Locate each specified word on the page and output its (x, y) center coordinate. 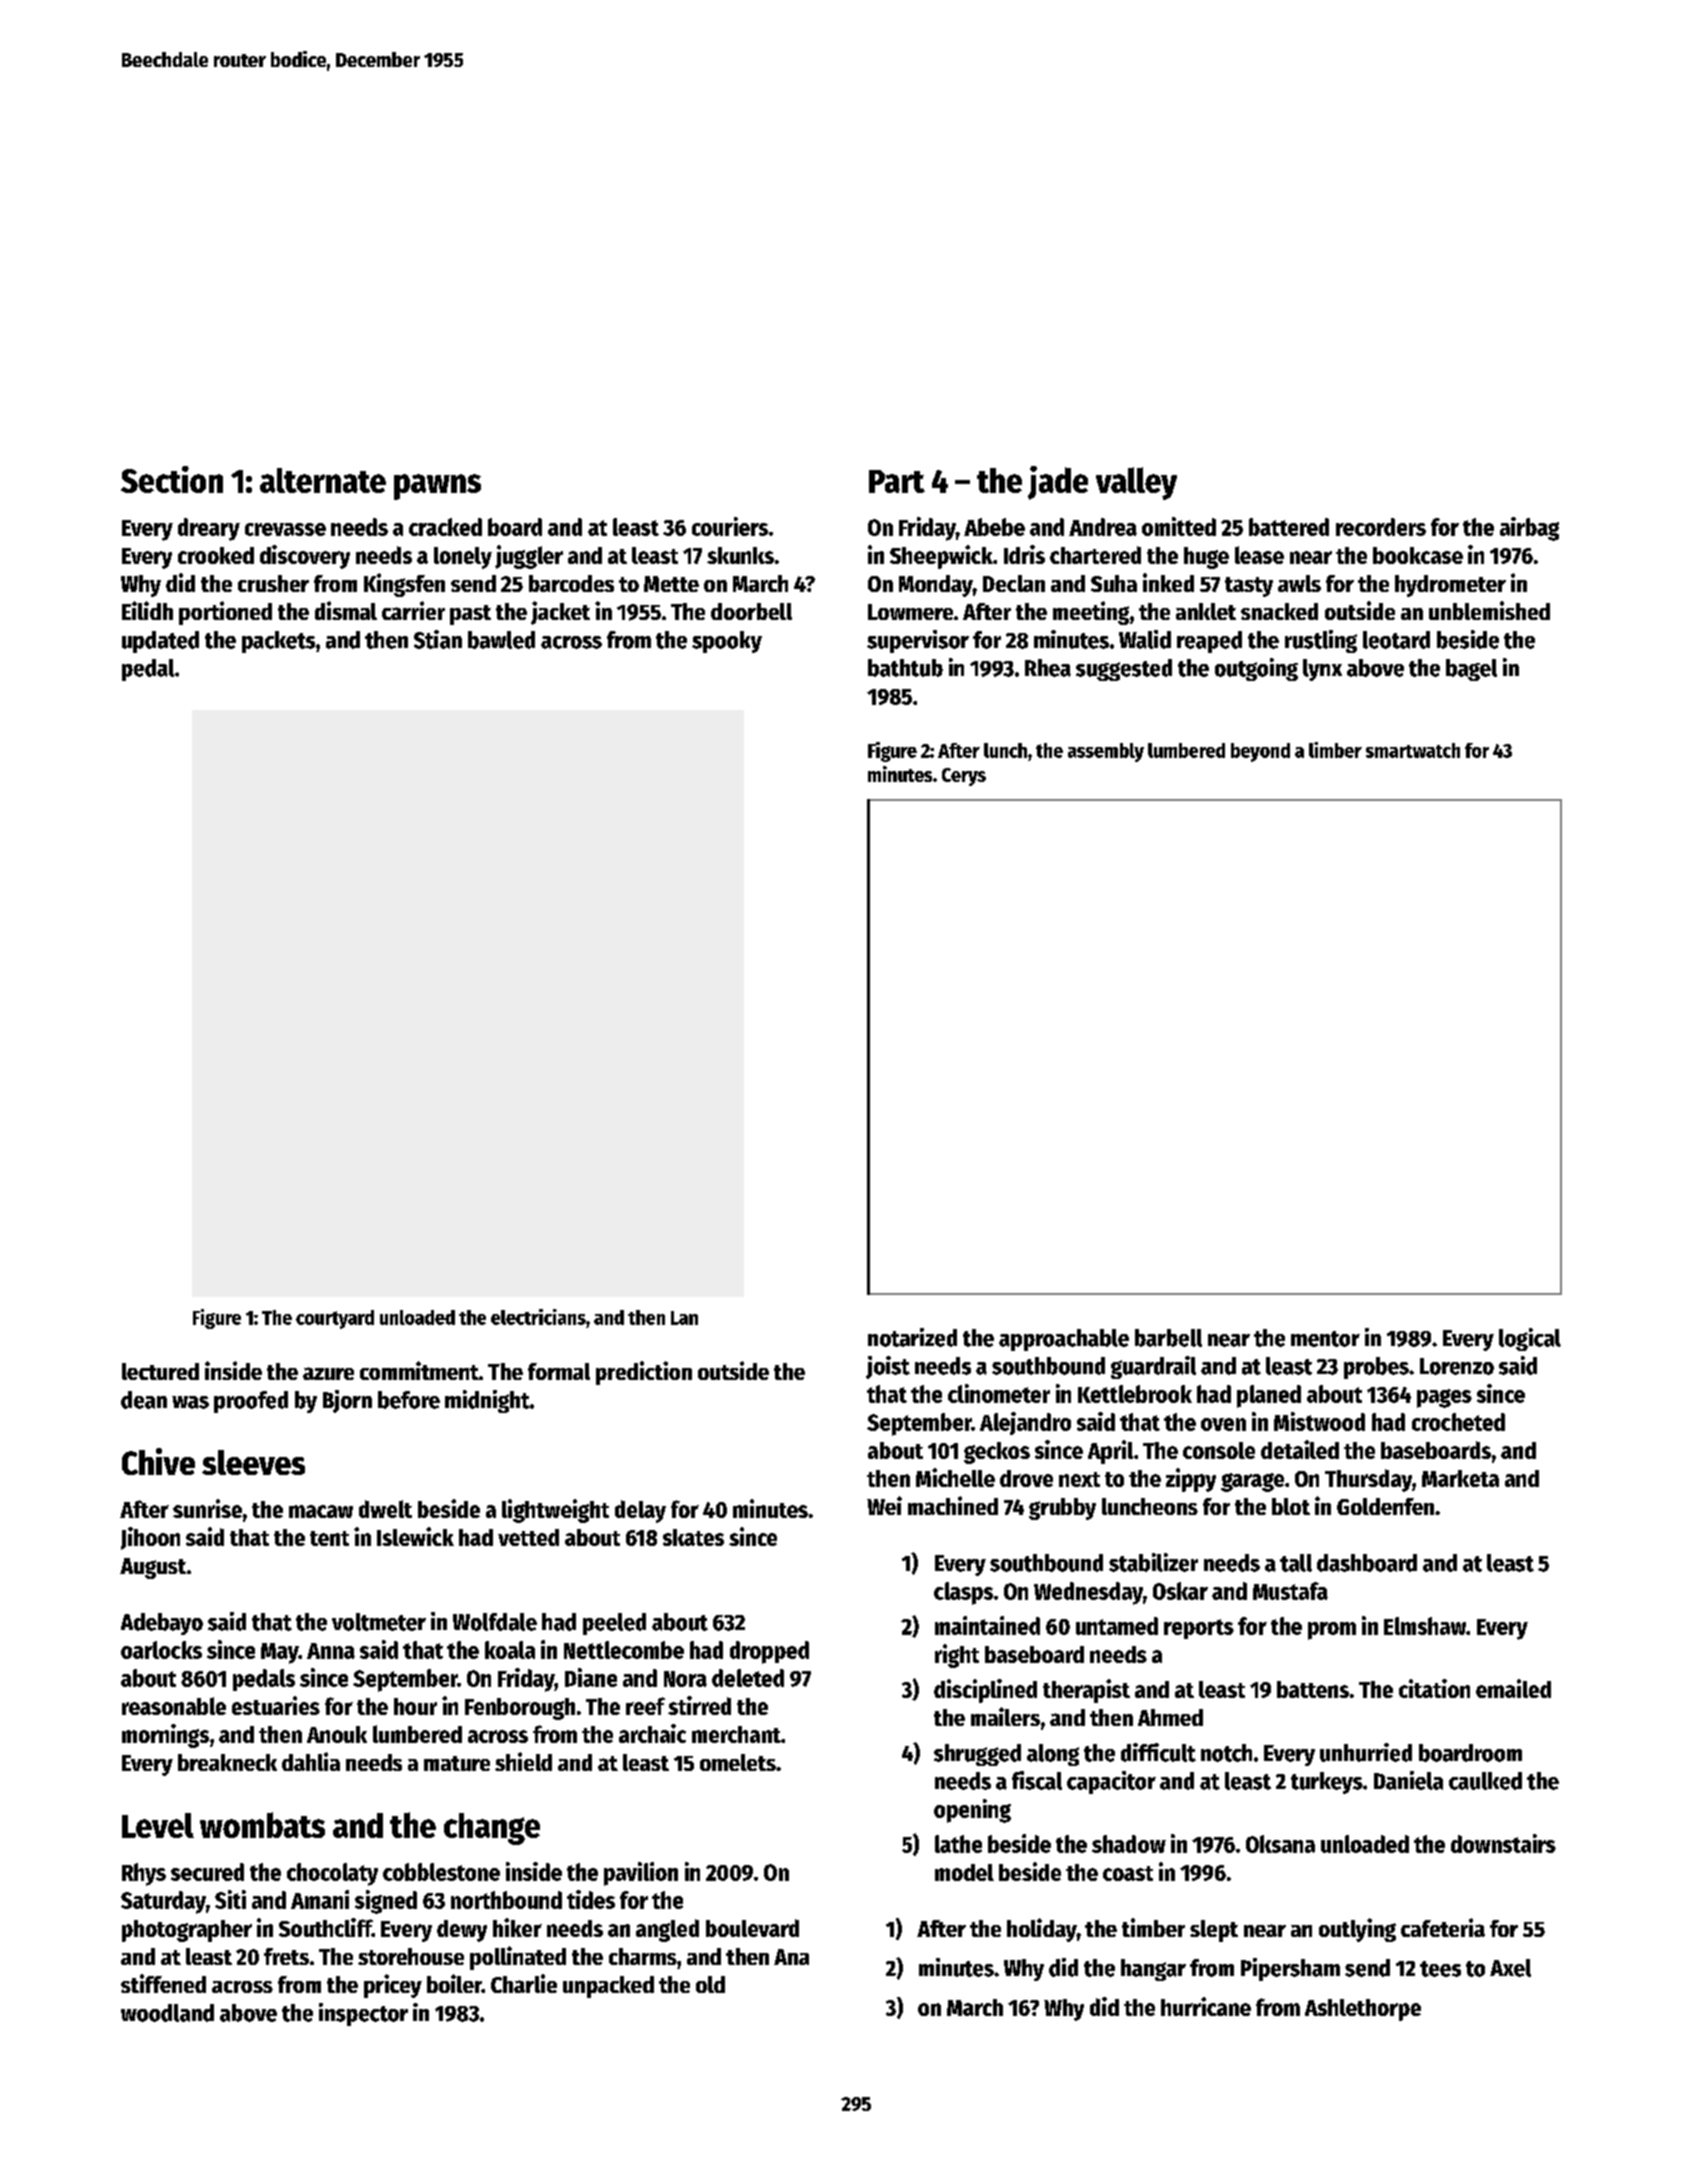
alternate (323, 480)
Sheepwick (941, 557)
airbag (1529, 529)
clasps (963, 1593)
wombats (262, 1825)
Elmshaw (1425, 1626)
